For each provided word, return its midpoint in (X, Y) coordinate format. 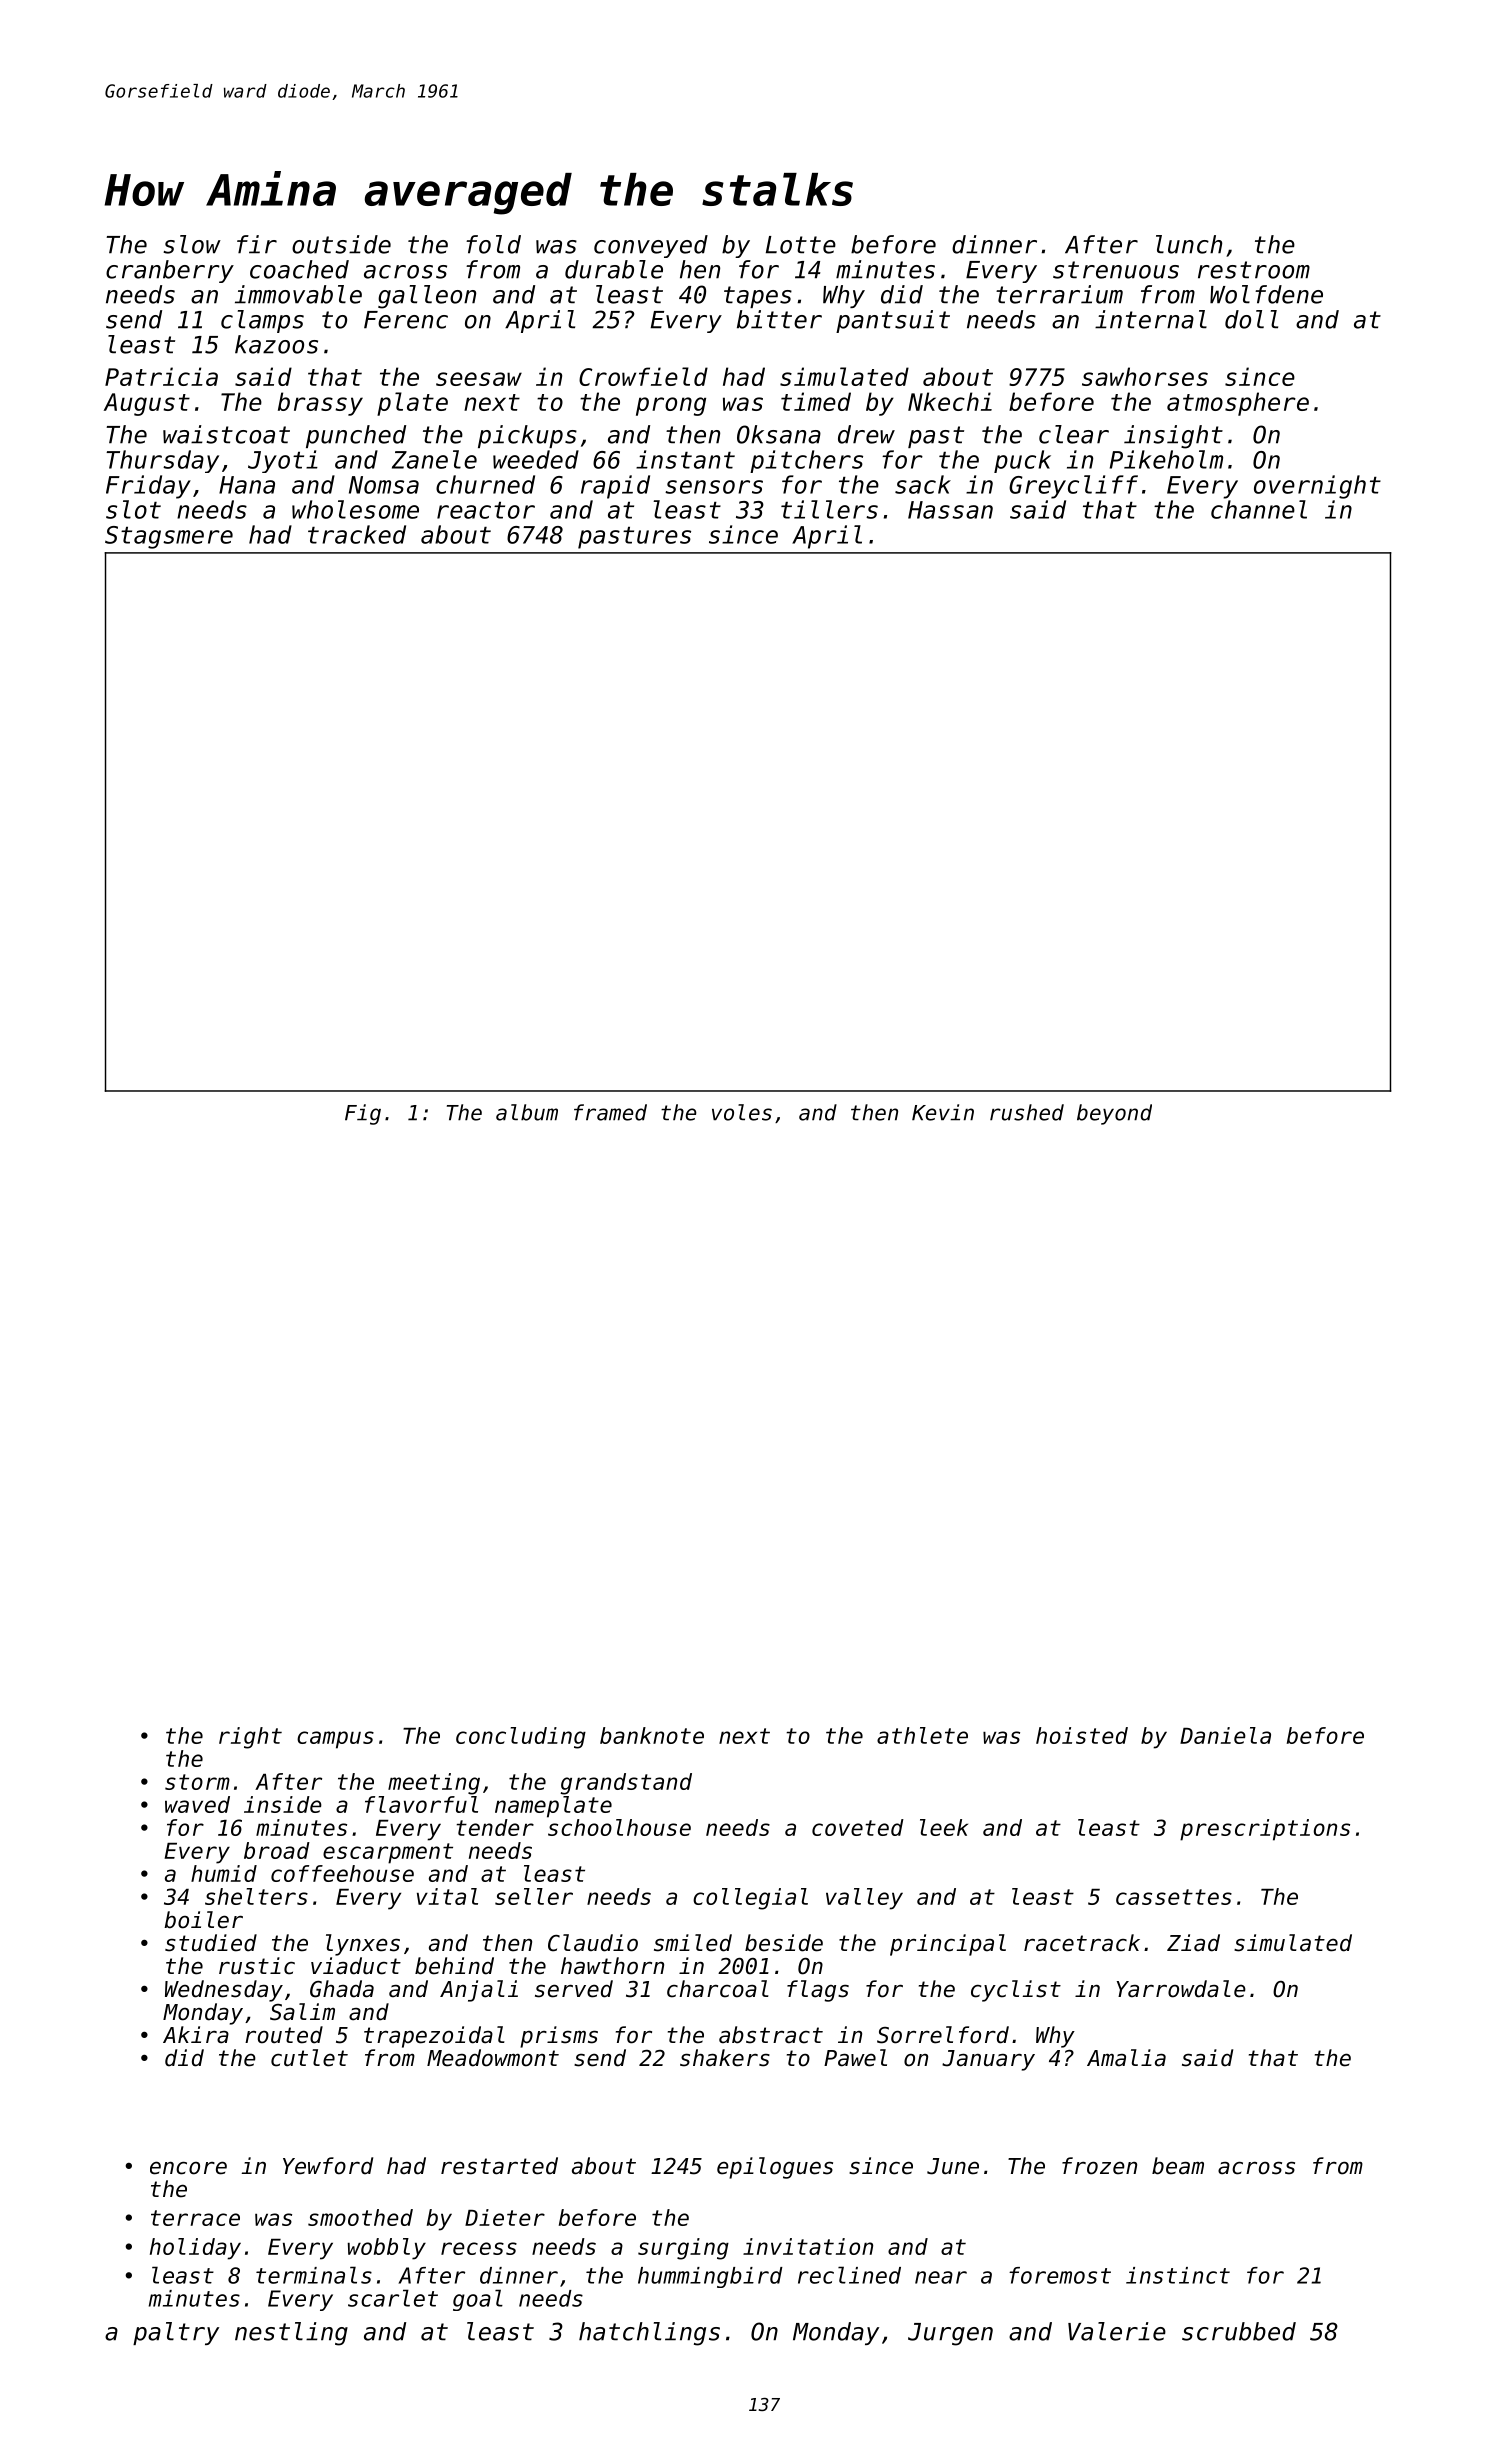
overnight (1317, 487)
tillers (829, 509)
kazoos (276, 344)
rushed (1027, 1112)
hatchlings (649, 2334)
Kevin (943, 1112)
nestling (291, 2334)
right (250, 1738)
